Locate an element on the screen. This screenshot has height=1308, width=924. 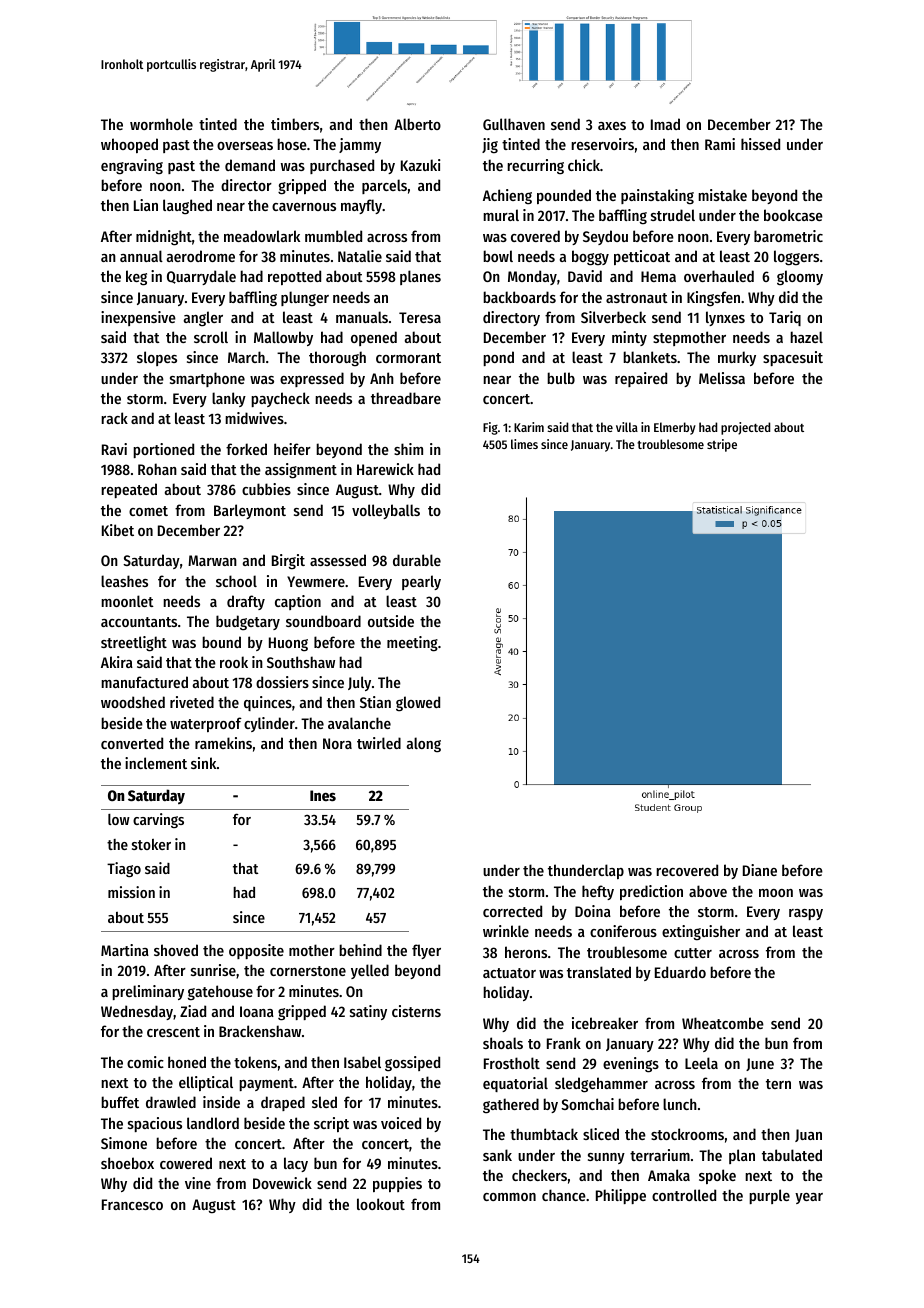
angler is located at coordinates (203, 319).
